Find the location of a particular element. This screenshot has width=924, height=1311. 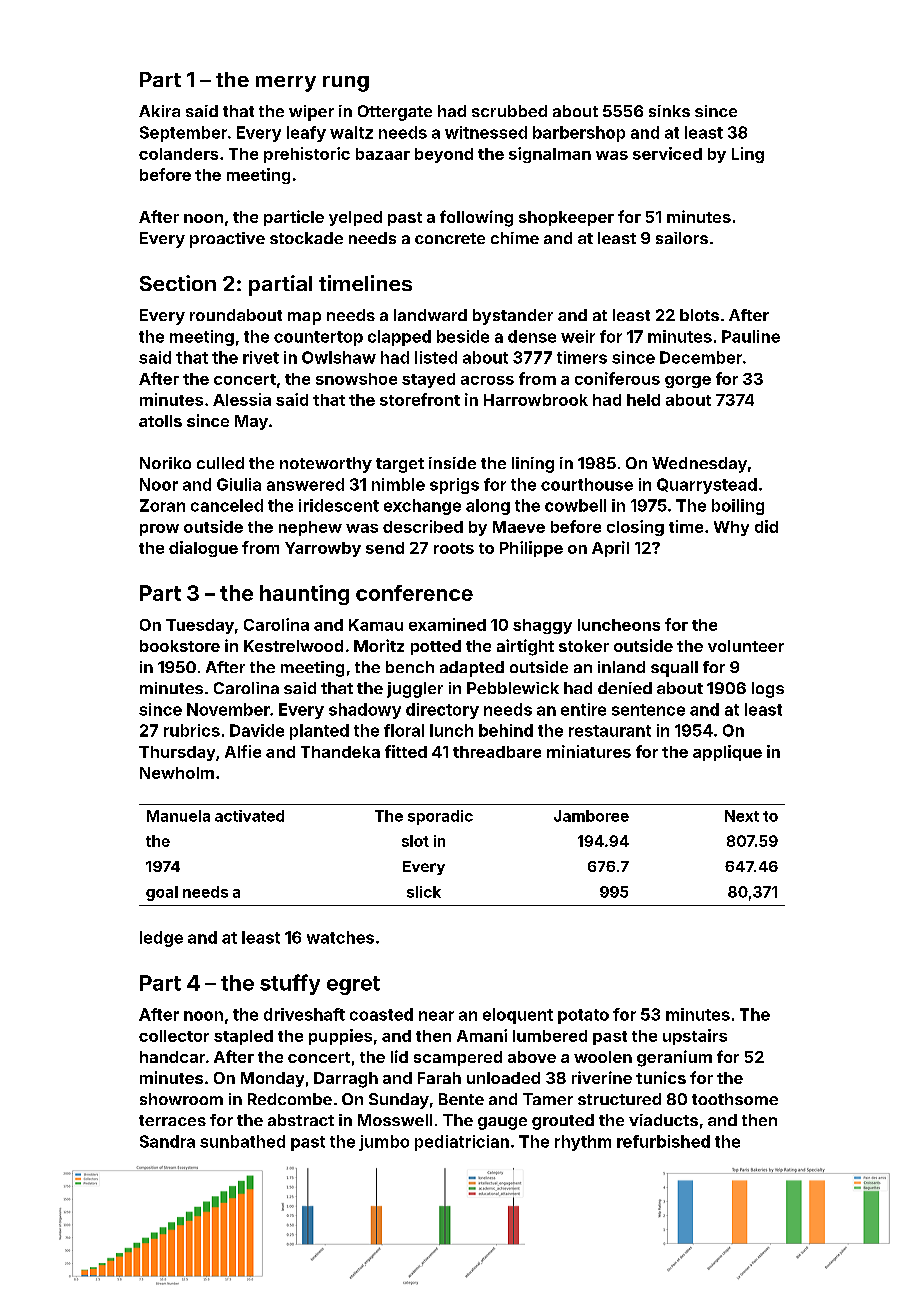

Philippe is located at coordinates (531, 549).
